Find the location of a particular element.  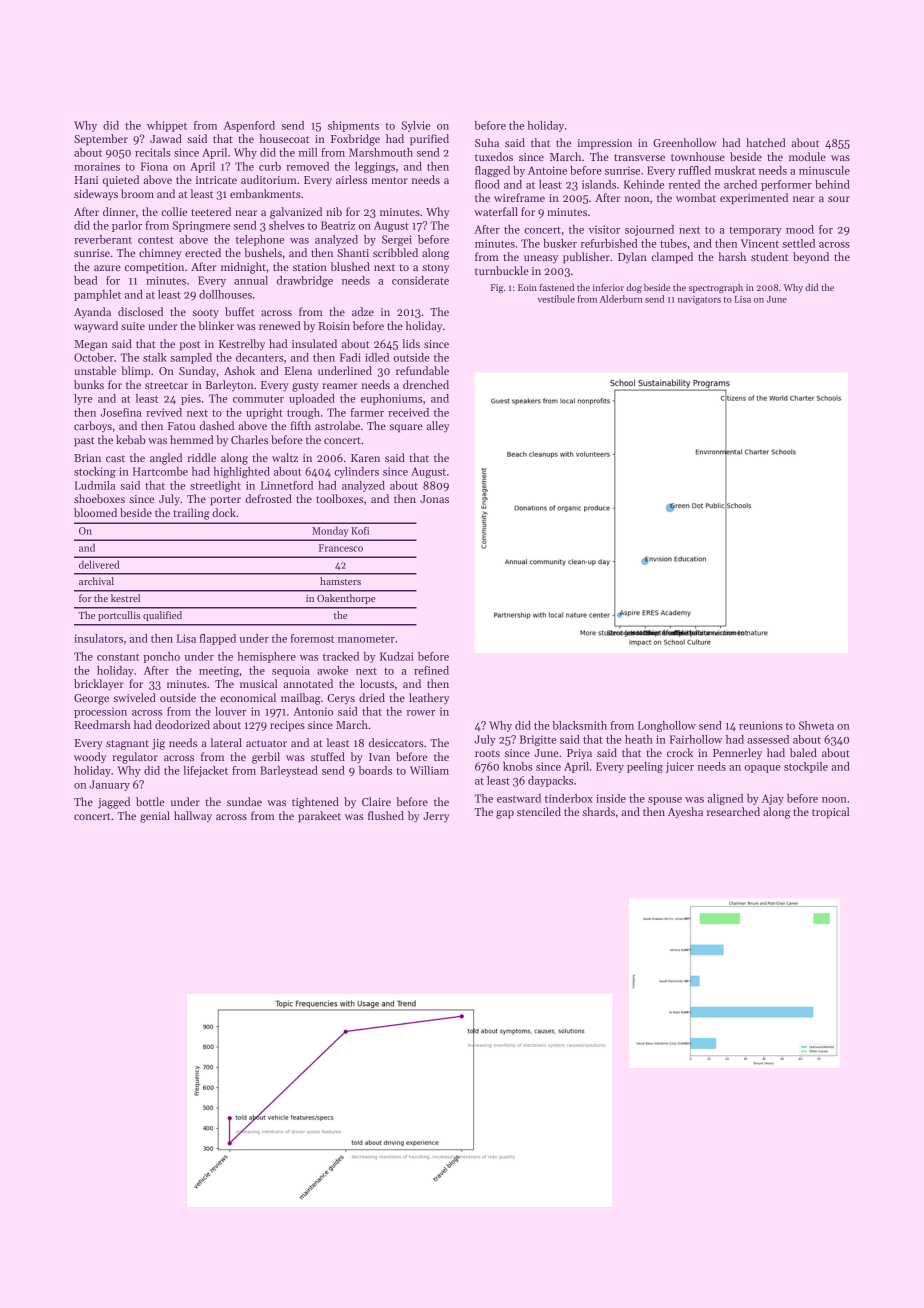

Kudzai is located at coordinates (397, 656).
